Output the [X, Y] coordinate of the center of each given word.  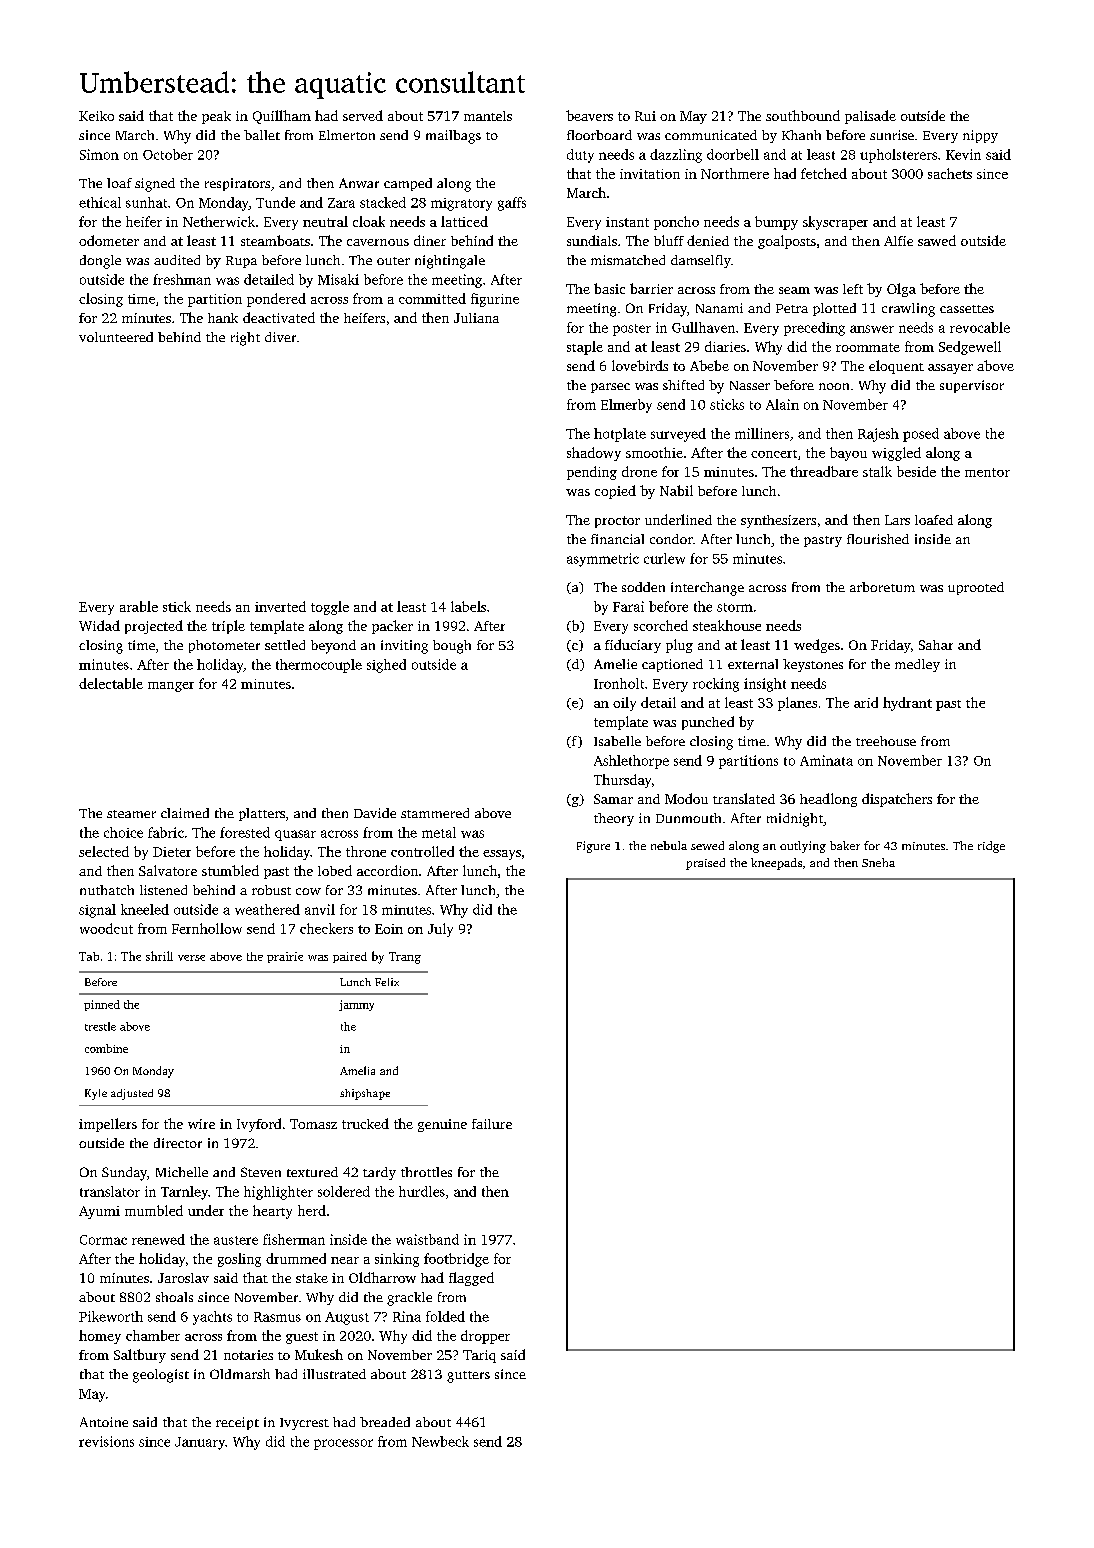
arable [139, 606]
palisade [870, 117]
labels [468, 606]
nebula [669, 845]
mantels [488, 116]
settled [285, 645]
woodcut [106, 928]
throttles [426, 1172]
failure [492, 1124]
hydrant [907, 704]
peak [216, 117]
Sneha [878, 862]
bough [452, 647]
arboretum [882, 587]
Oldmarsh [240, 1374]
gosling [239, 1260]
